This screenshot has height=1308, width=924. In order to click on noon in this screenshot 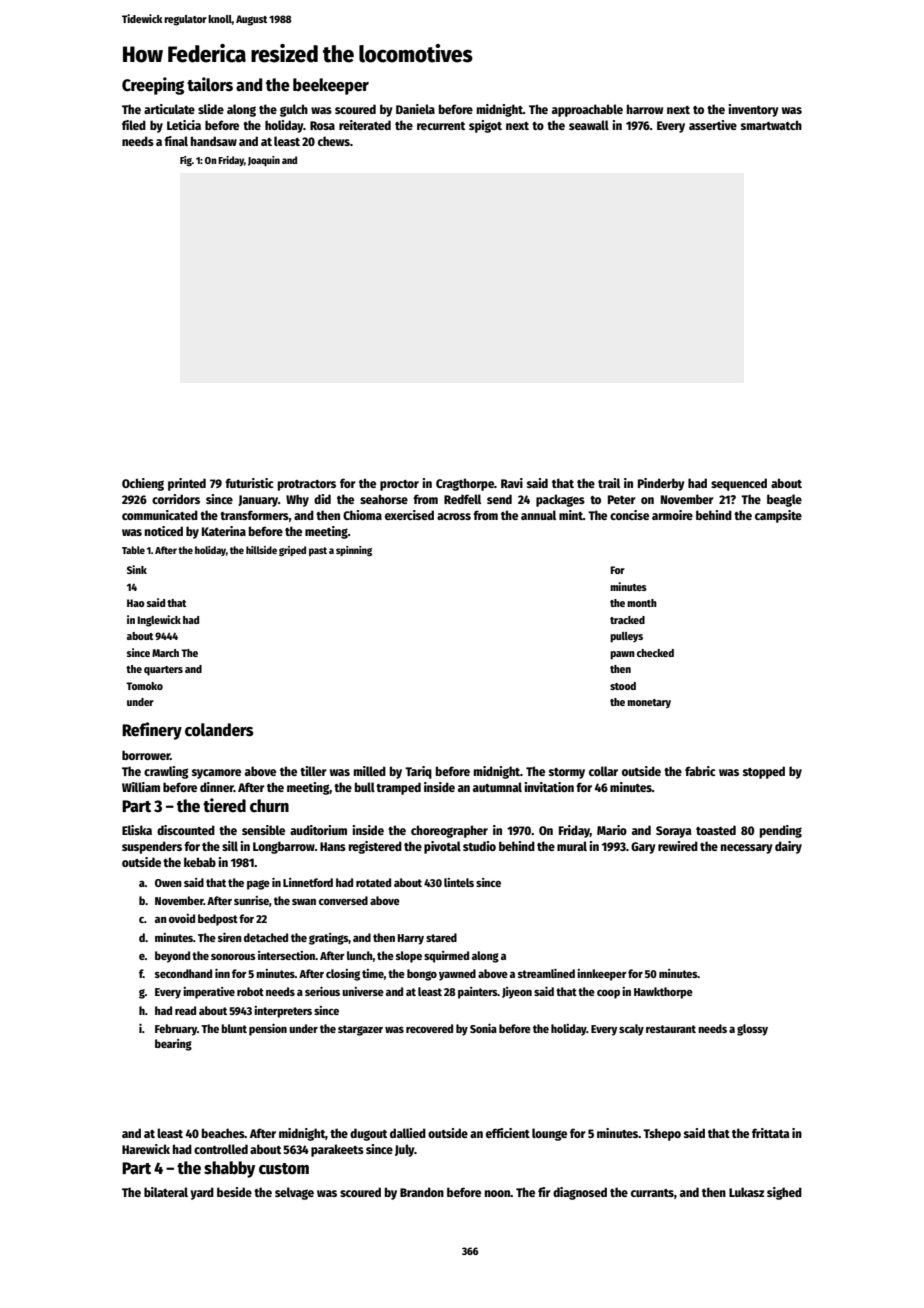, I will do `click(498, 1193)`.
